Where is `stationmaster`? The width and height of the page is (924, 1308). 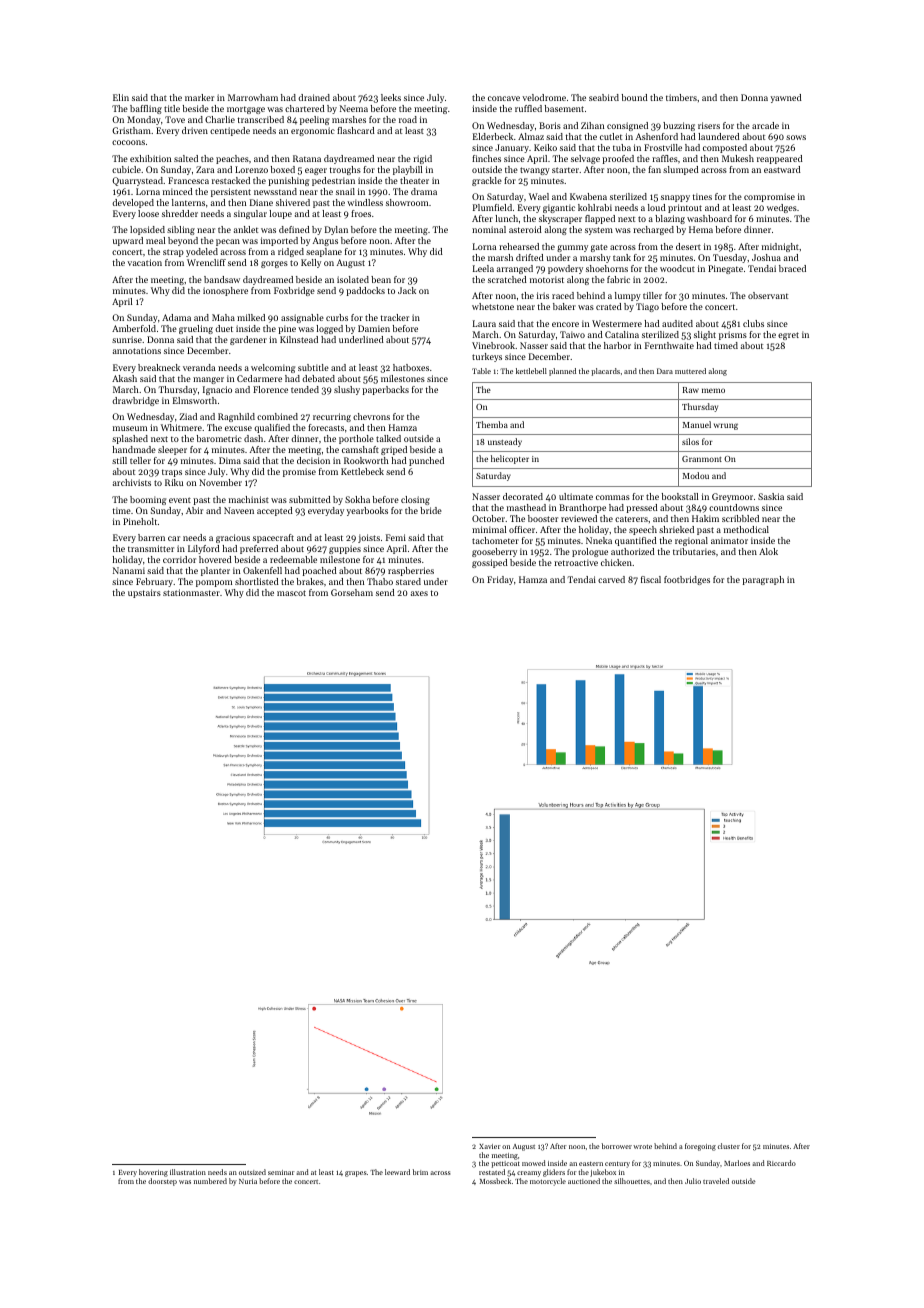 stationmaster is located at coordinates (191, 592).
